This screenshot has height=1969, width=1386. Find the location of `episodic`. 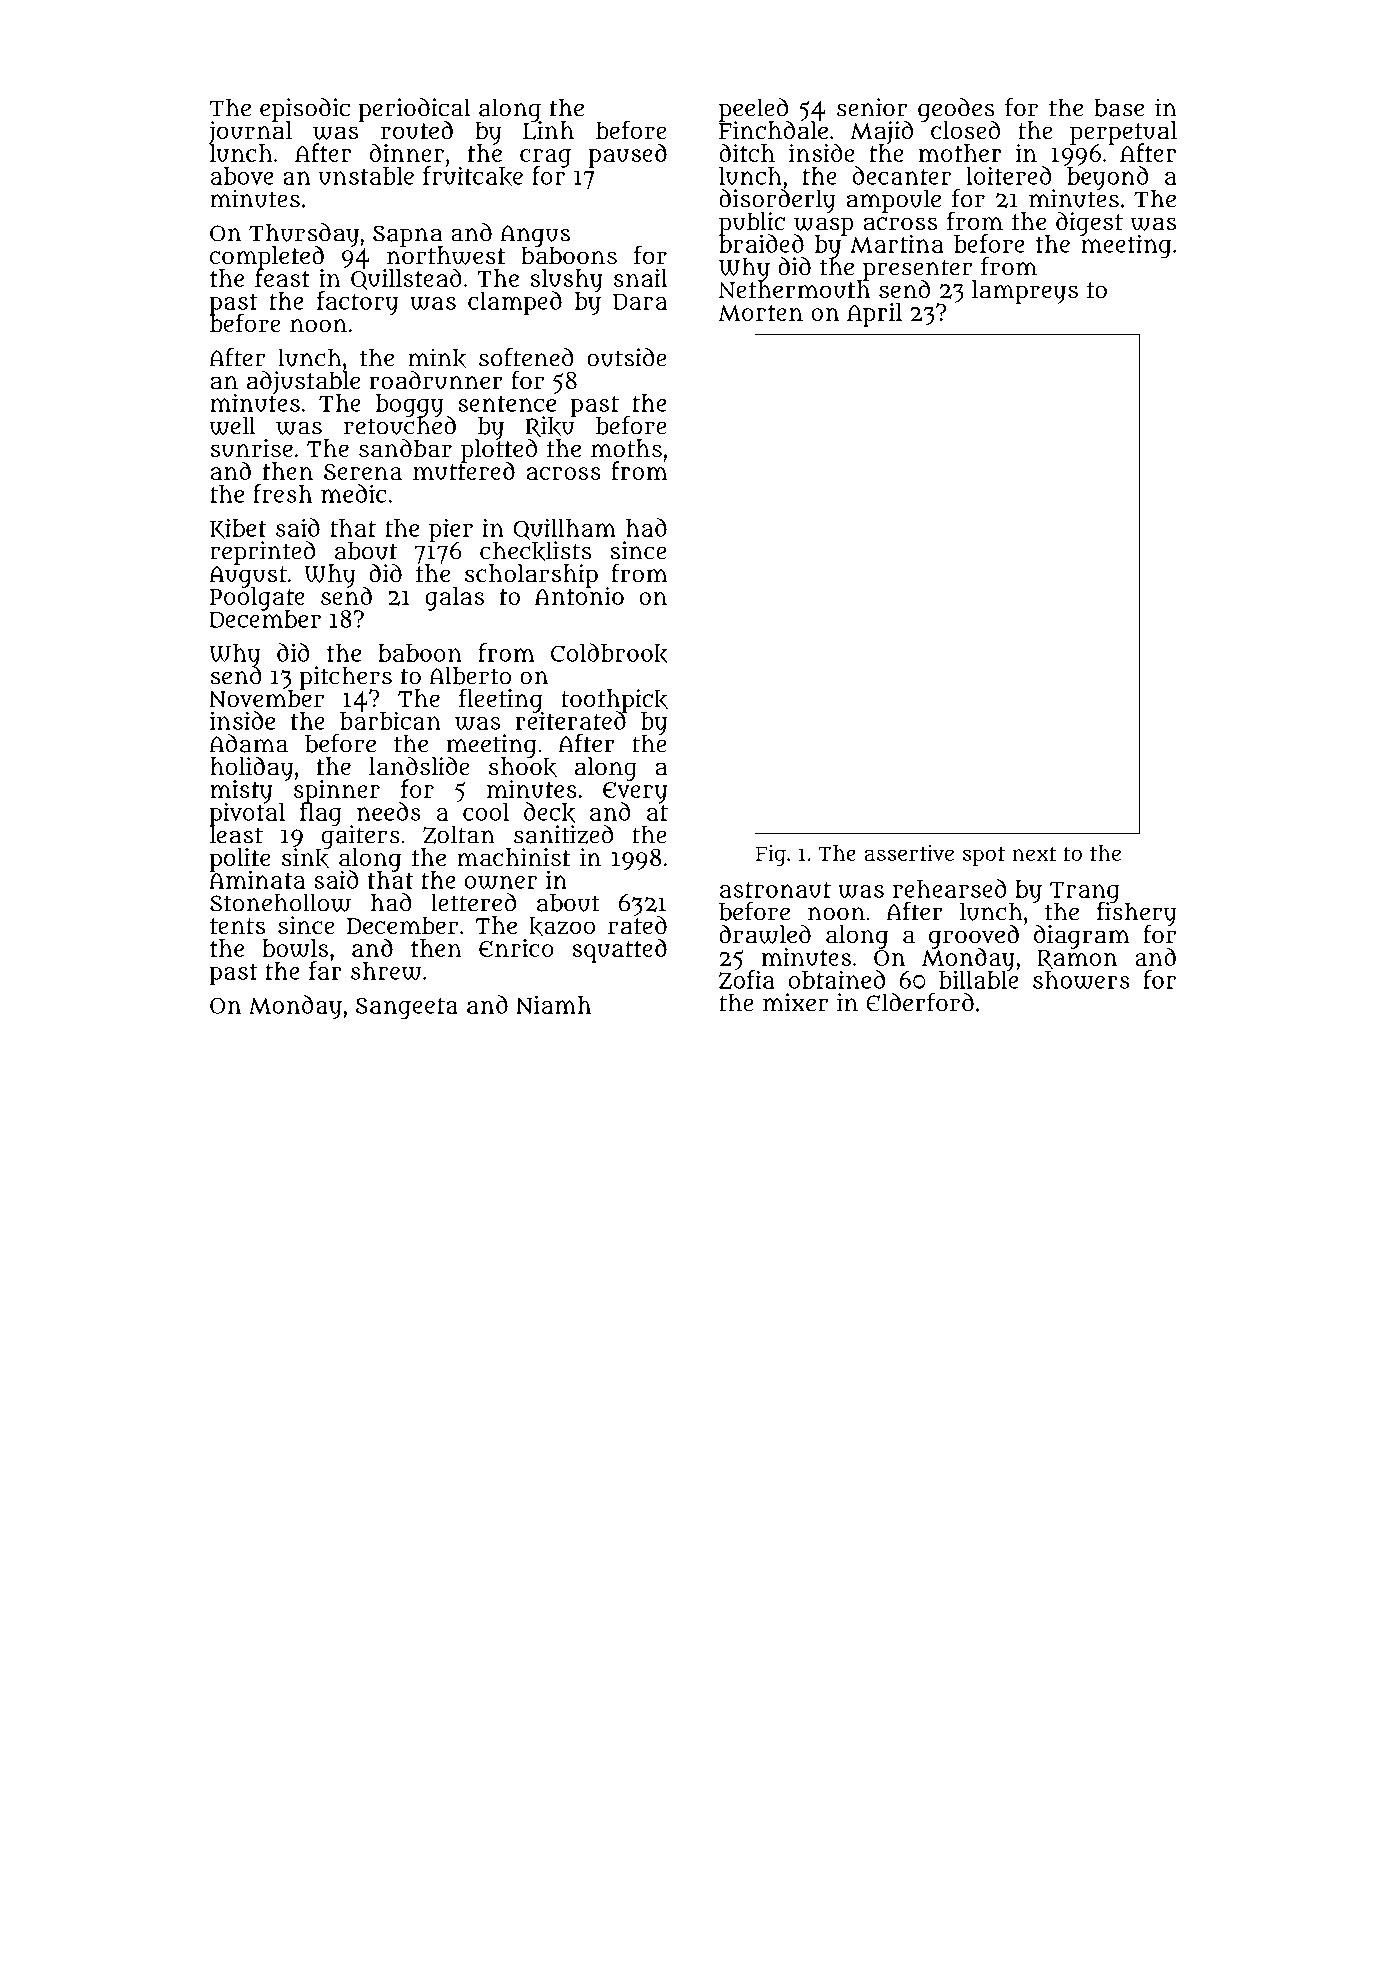

episodic is located at coordinates (305, 110).
